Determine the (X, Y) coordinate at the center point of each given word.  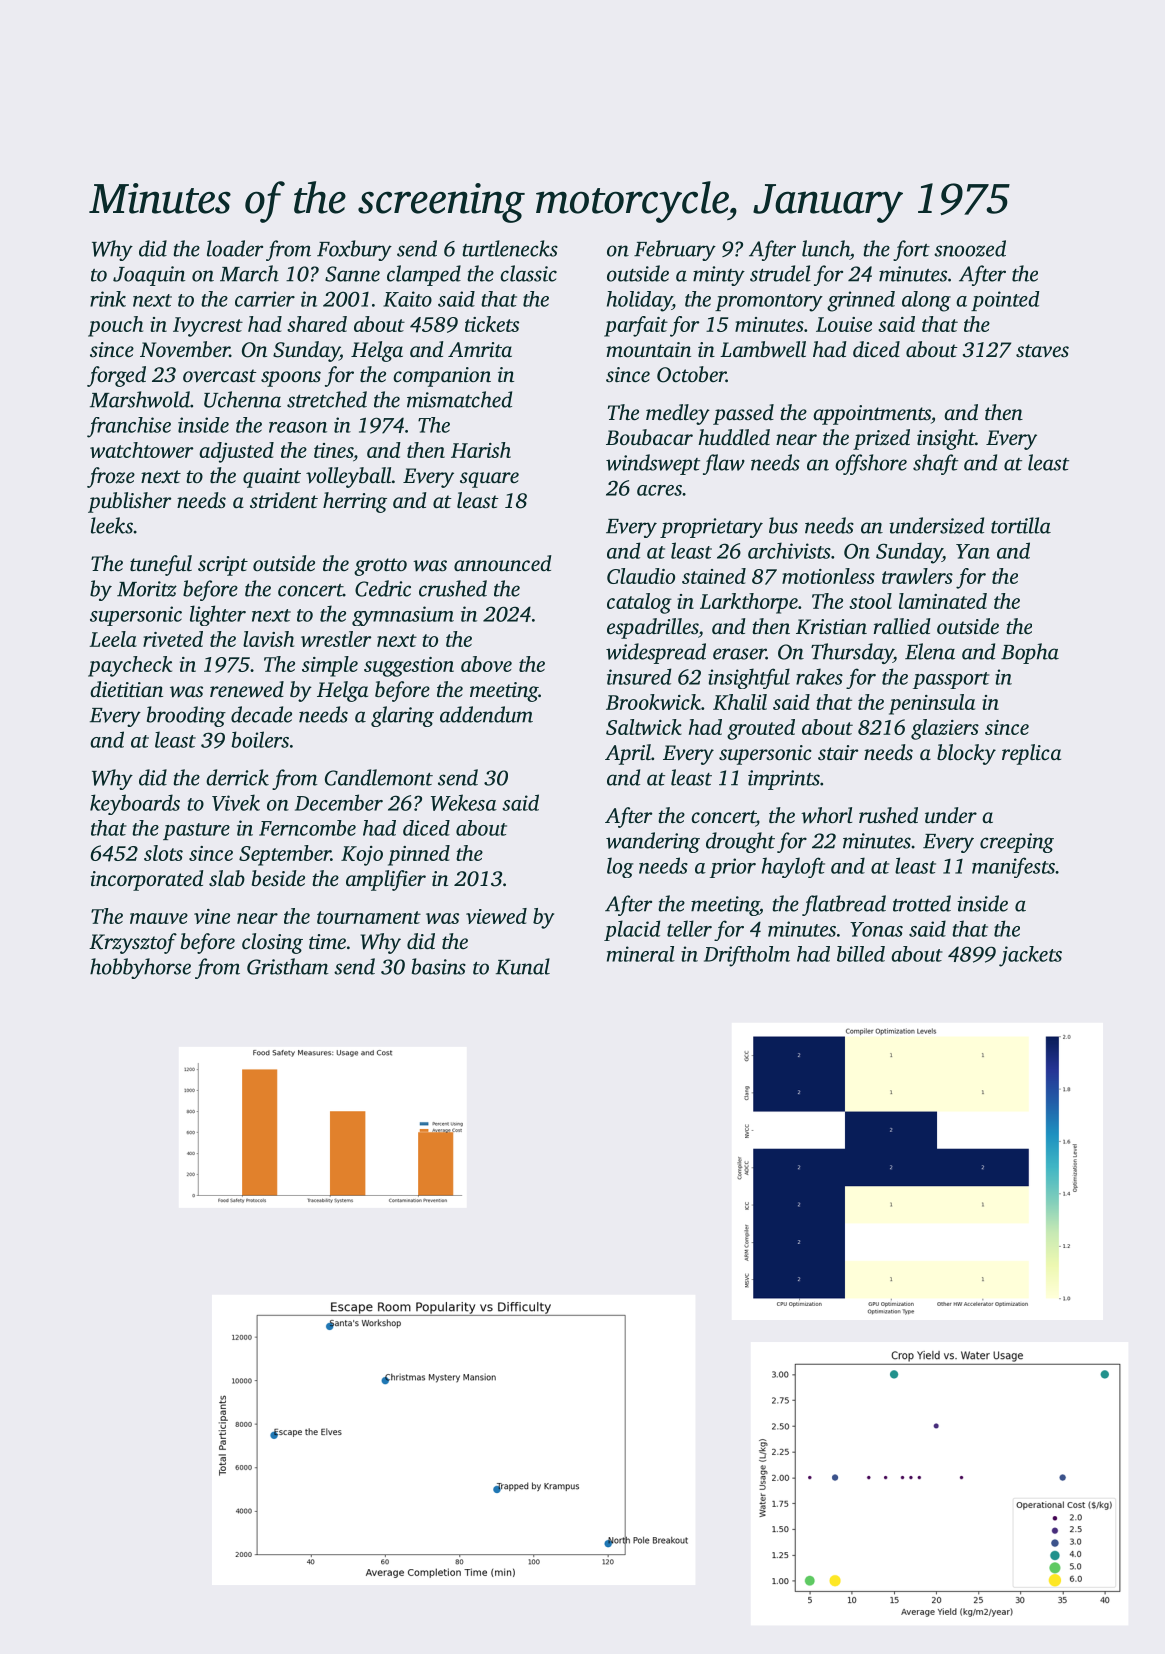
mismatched (459, 399)
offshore (871, 464)
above (486, 664)
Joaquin (149, 276)
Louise (844, 324)
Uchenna (242, 399)
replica (1031, 754)
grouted (761, 729)
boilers (260, 739)
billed (861, 954)
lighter (218, 615)
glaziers (945, 729)
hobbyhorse (140, 968)
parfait (636, 326)
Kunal (523, 966)
